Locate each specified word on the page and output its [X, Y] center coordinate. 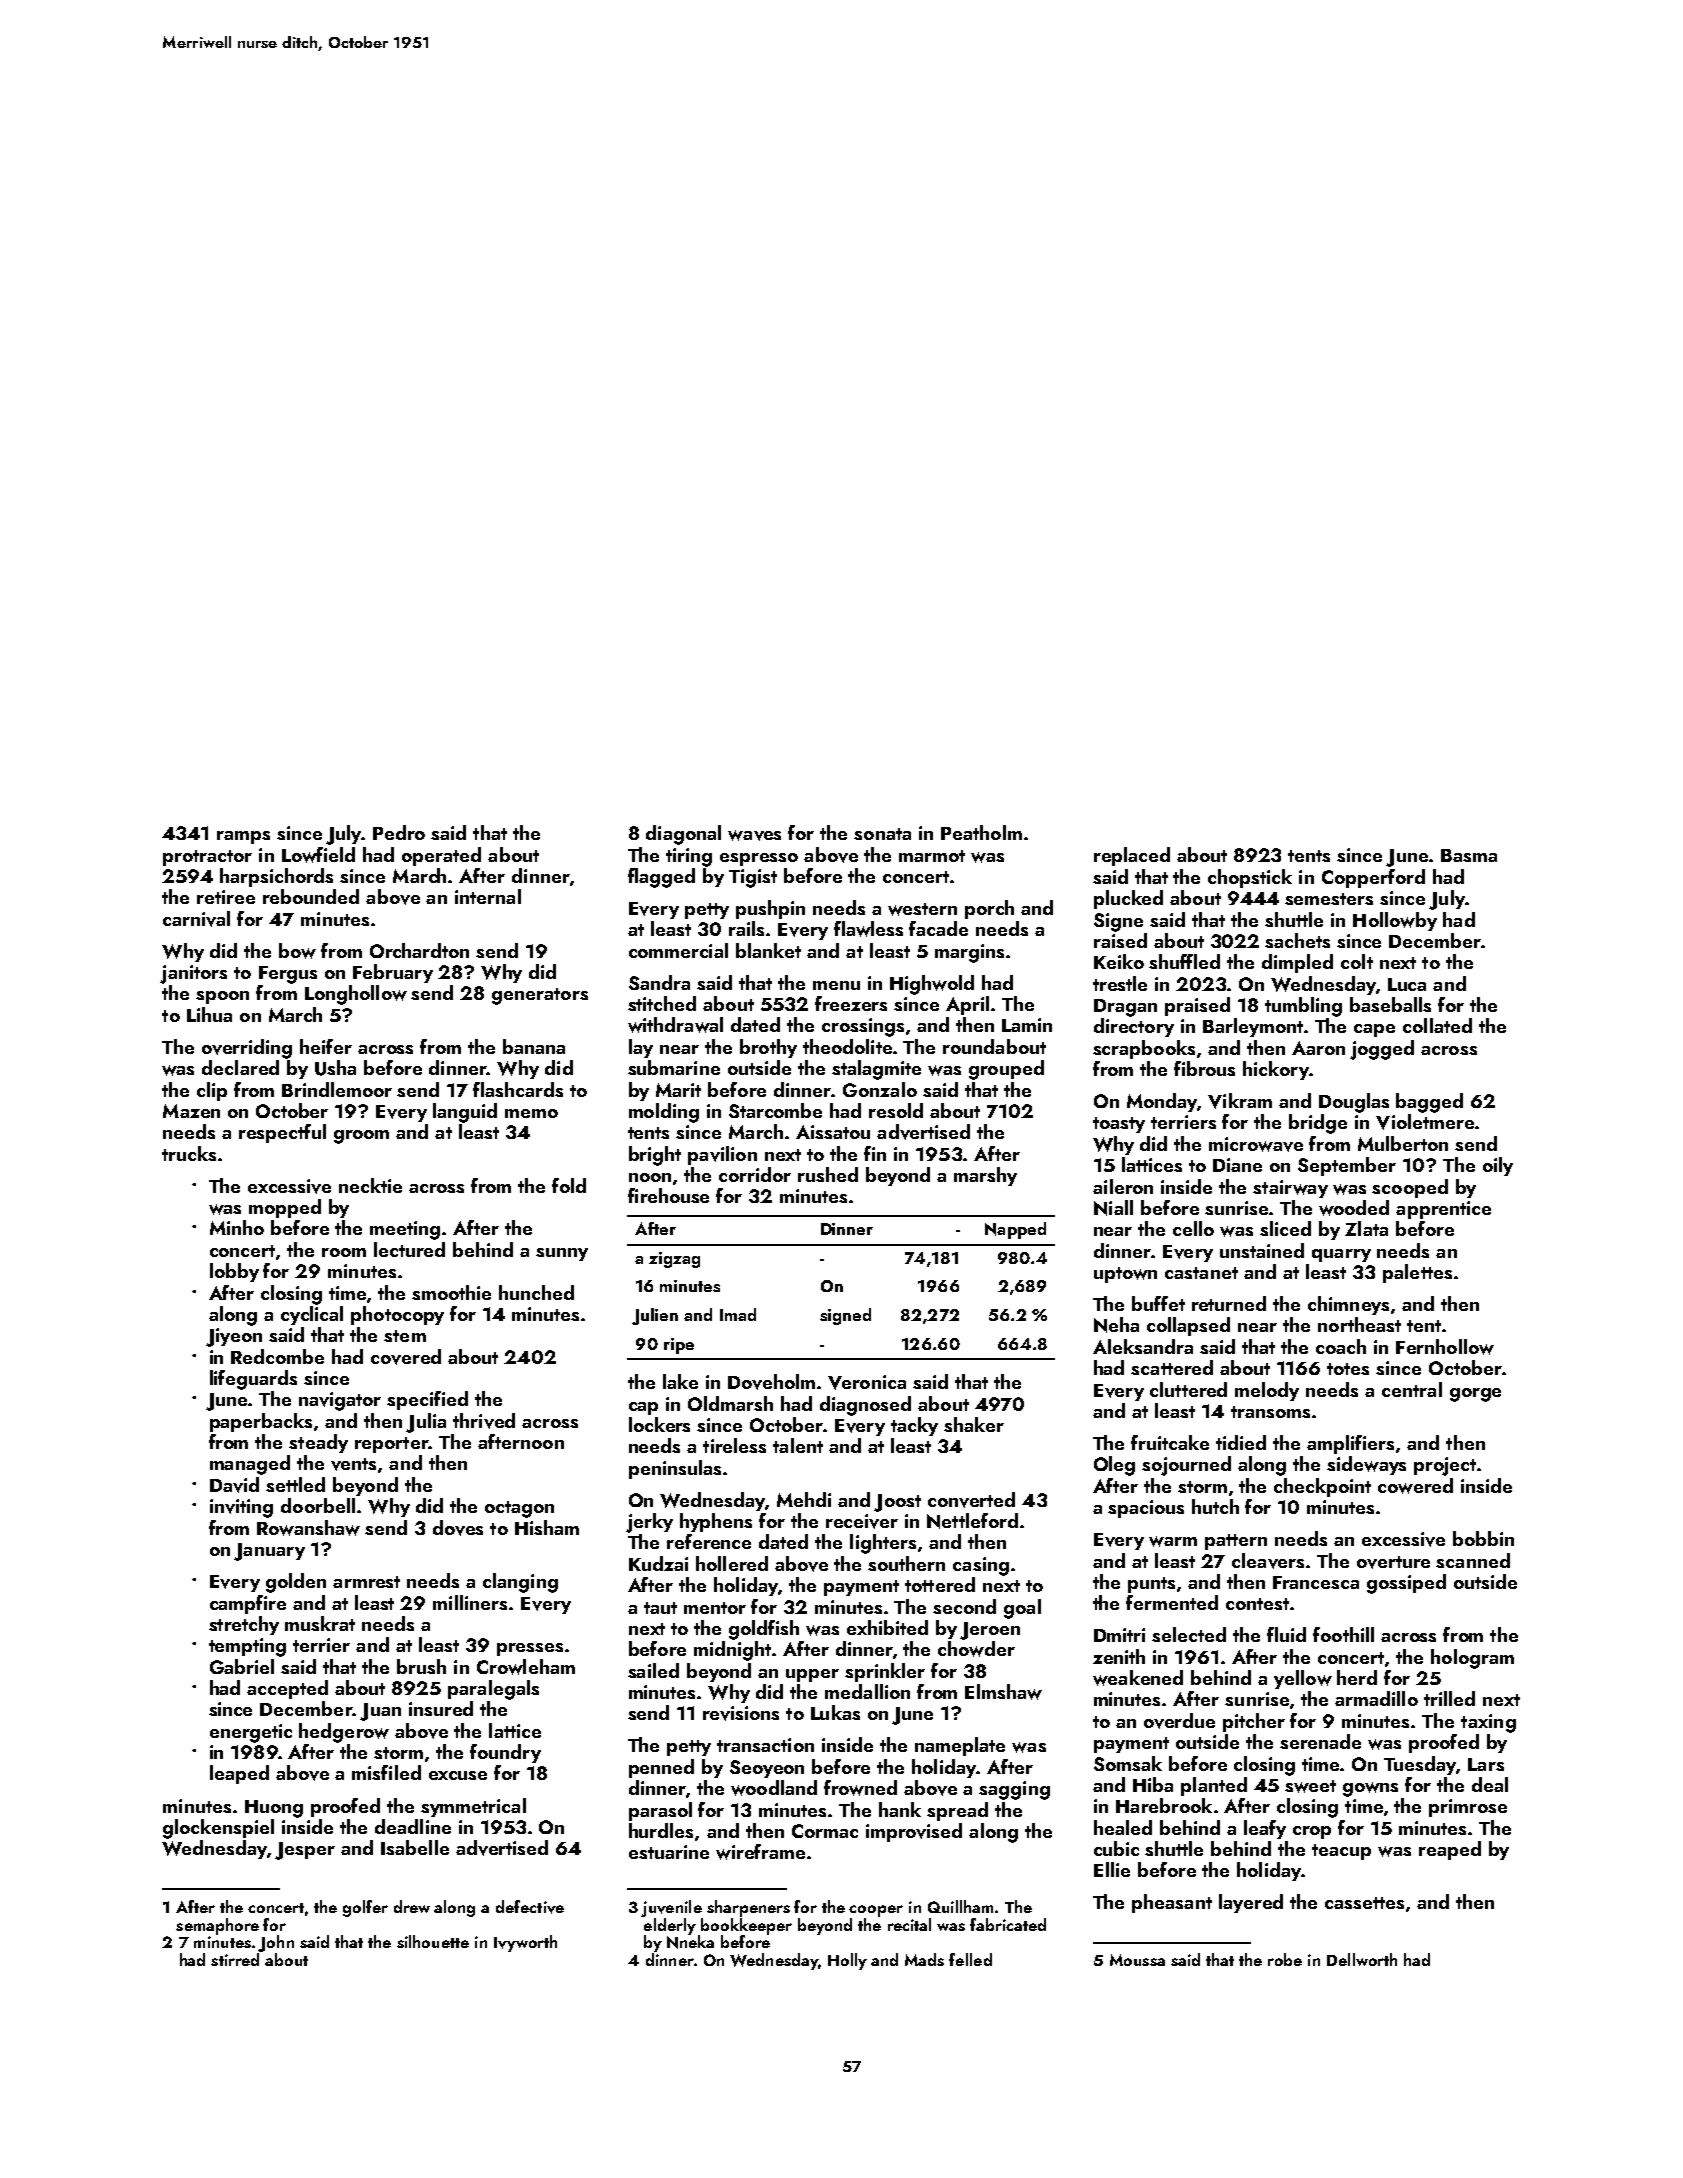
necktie [370, 1185]
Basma [1469, 855]
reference [709, 1541]
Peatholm [981, 832]
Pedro [399, 832]
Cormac [825, 1831]
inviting [241, 1508]
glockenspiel [218, 1829]
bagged [1429, 1103]
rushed [828, 1174]
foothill [1343, 1634]
